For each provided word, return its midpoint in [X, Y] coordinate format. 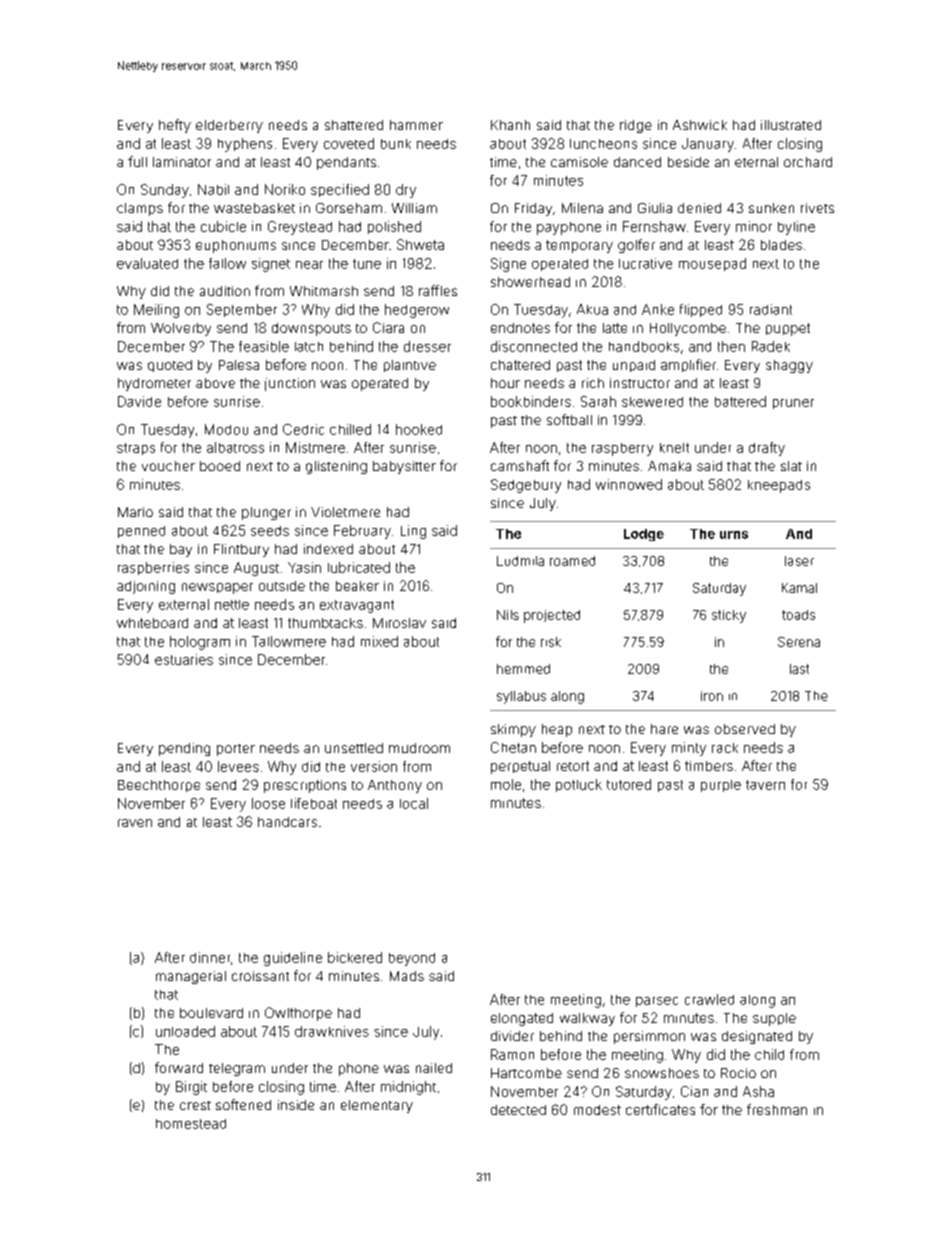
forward [179, 1067]
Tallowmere [289, 641]
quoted [170, 366]
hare [664, 729]
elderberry [229, 126]
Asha [758, 1091]
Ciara [388, 327]
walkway [587, 1019]
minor [754, 226]
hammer [416, 125]
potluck [579, 785]
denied [699, 208]
